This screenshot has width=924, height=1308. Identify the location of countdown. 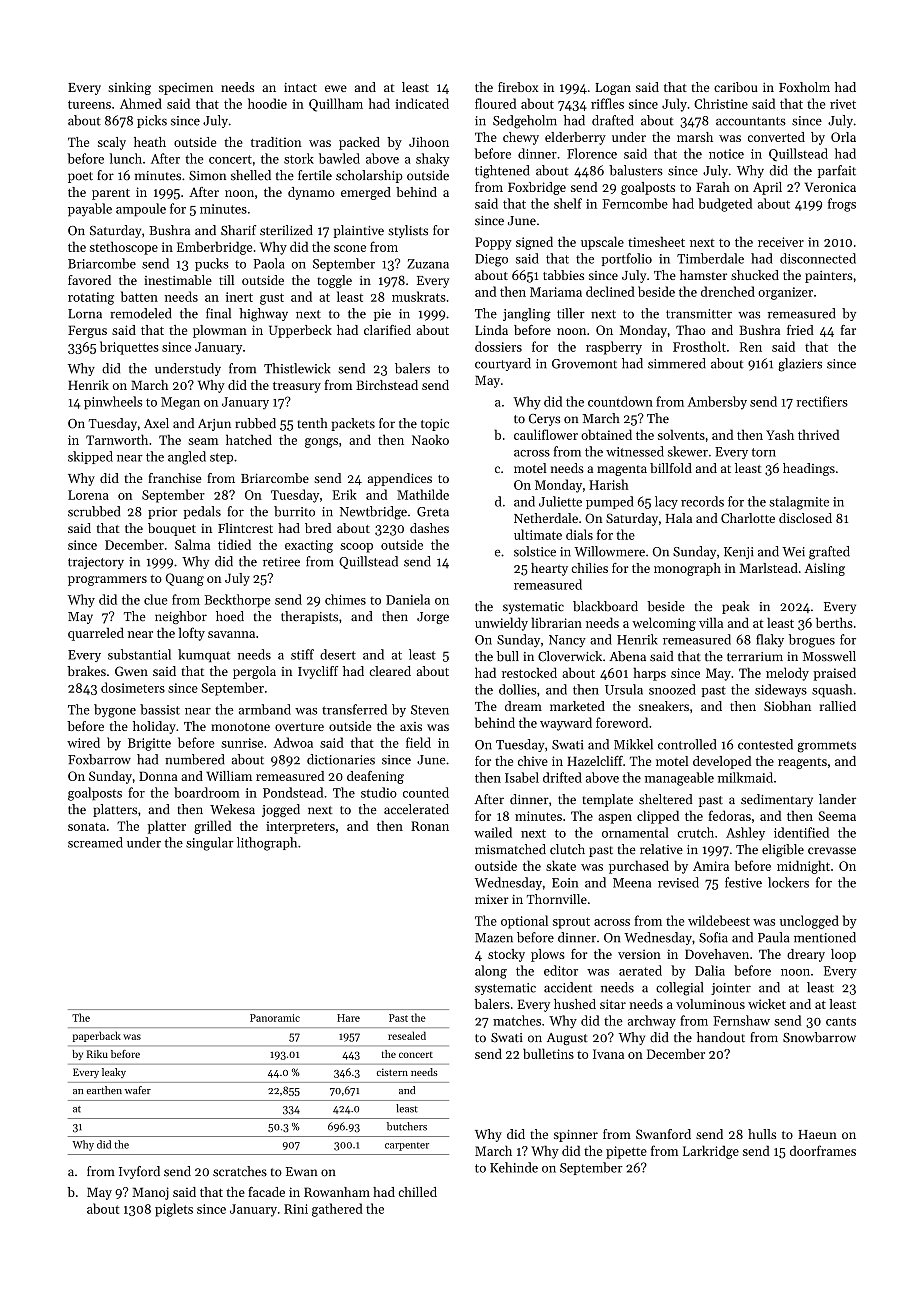
(620, 401).
